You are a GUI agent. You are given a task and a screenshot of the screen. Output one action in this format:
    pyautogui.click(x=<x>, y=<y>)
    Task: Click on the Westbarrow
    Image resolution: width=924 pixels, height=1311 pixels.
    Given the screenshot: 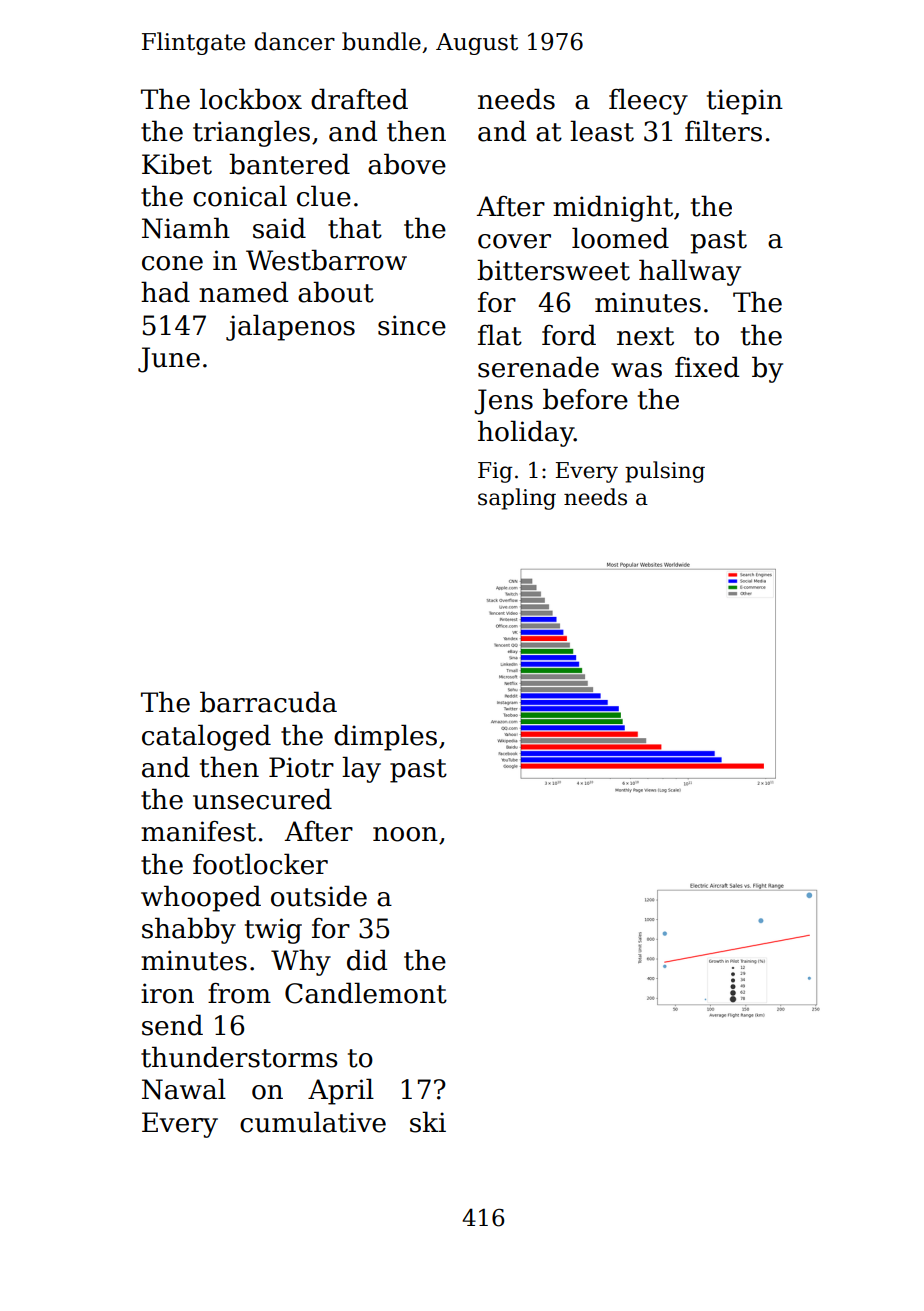 What is the action you would take?
    pyautogui.click(x=326, y=260)
